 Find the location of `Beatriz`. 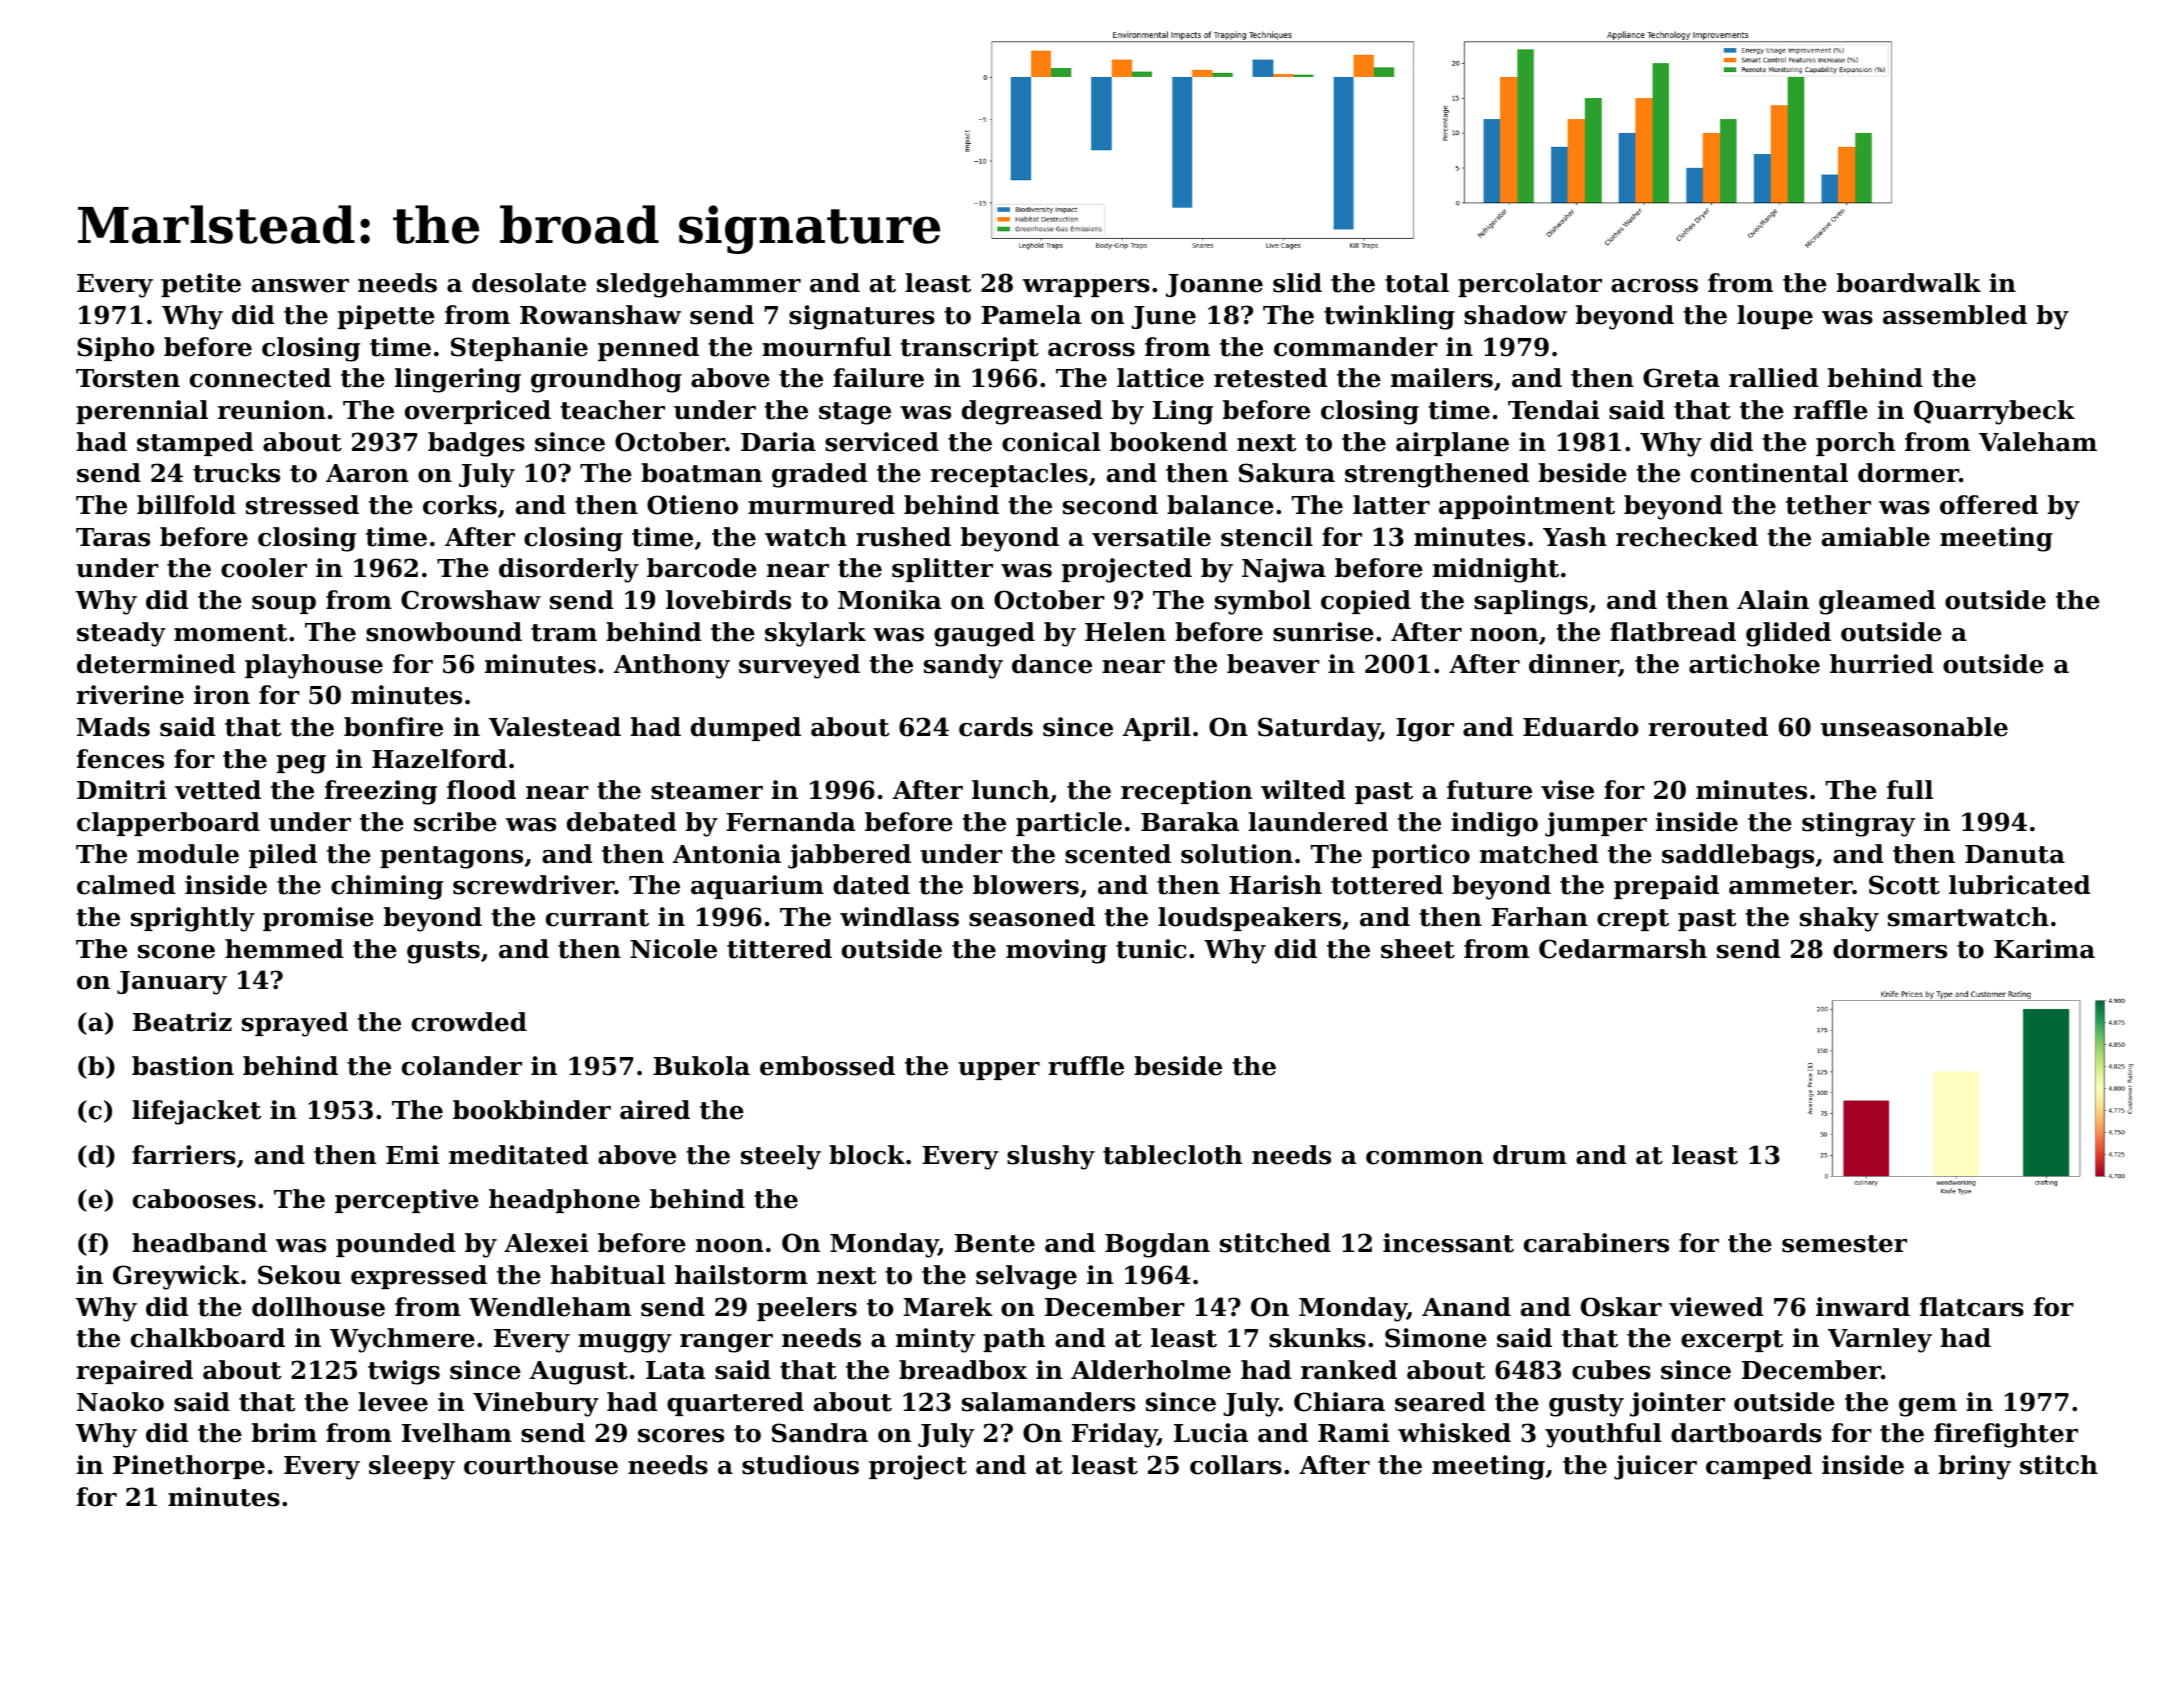

Beatriz is located at coordinates (182, 1022).
